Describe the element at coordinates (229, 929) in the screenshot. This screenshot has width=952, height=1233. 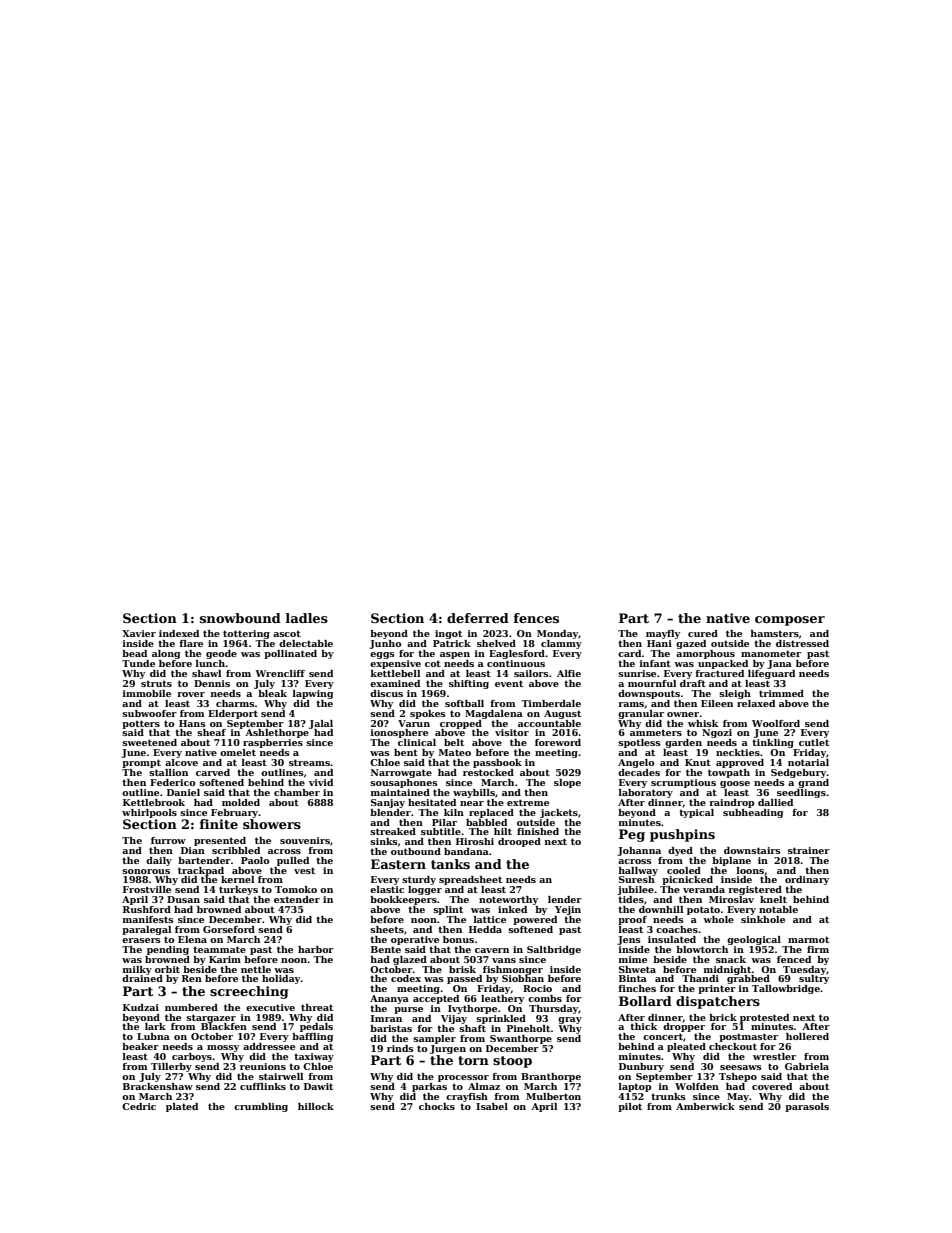
I see `Gorseford` at that location.
